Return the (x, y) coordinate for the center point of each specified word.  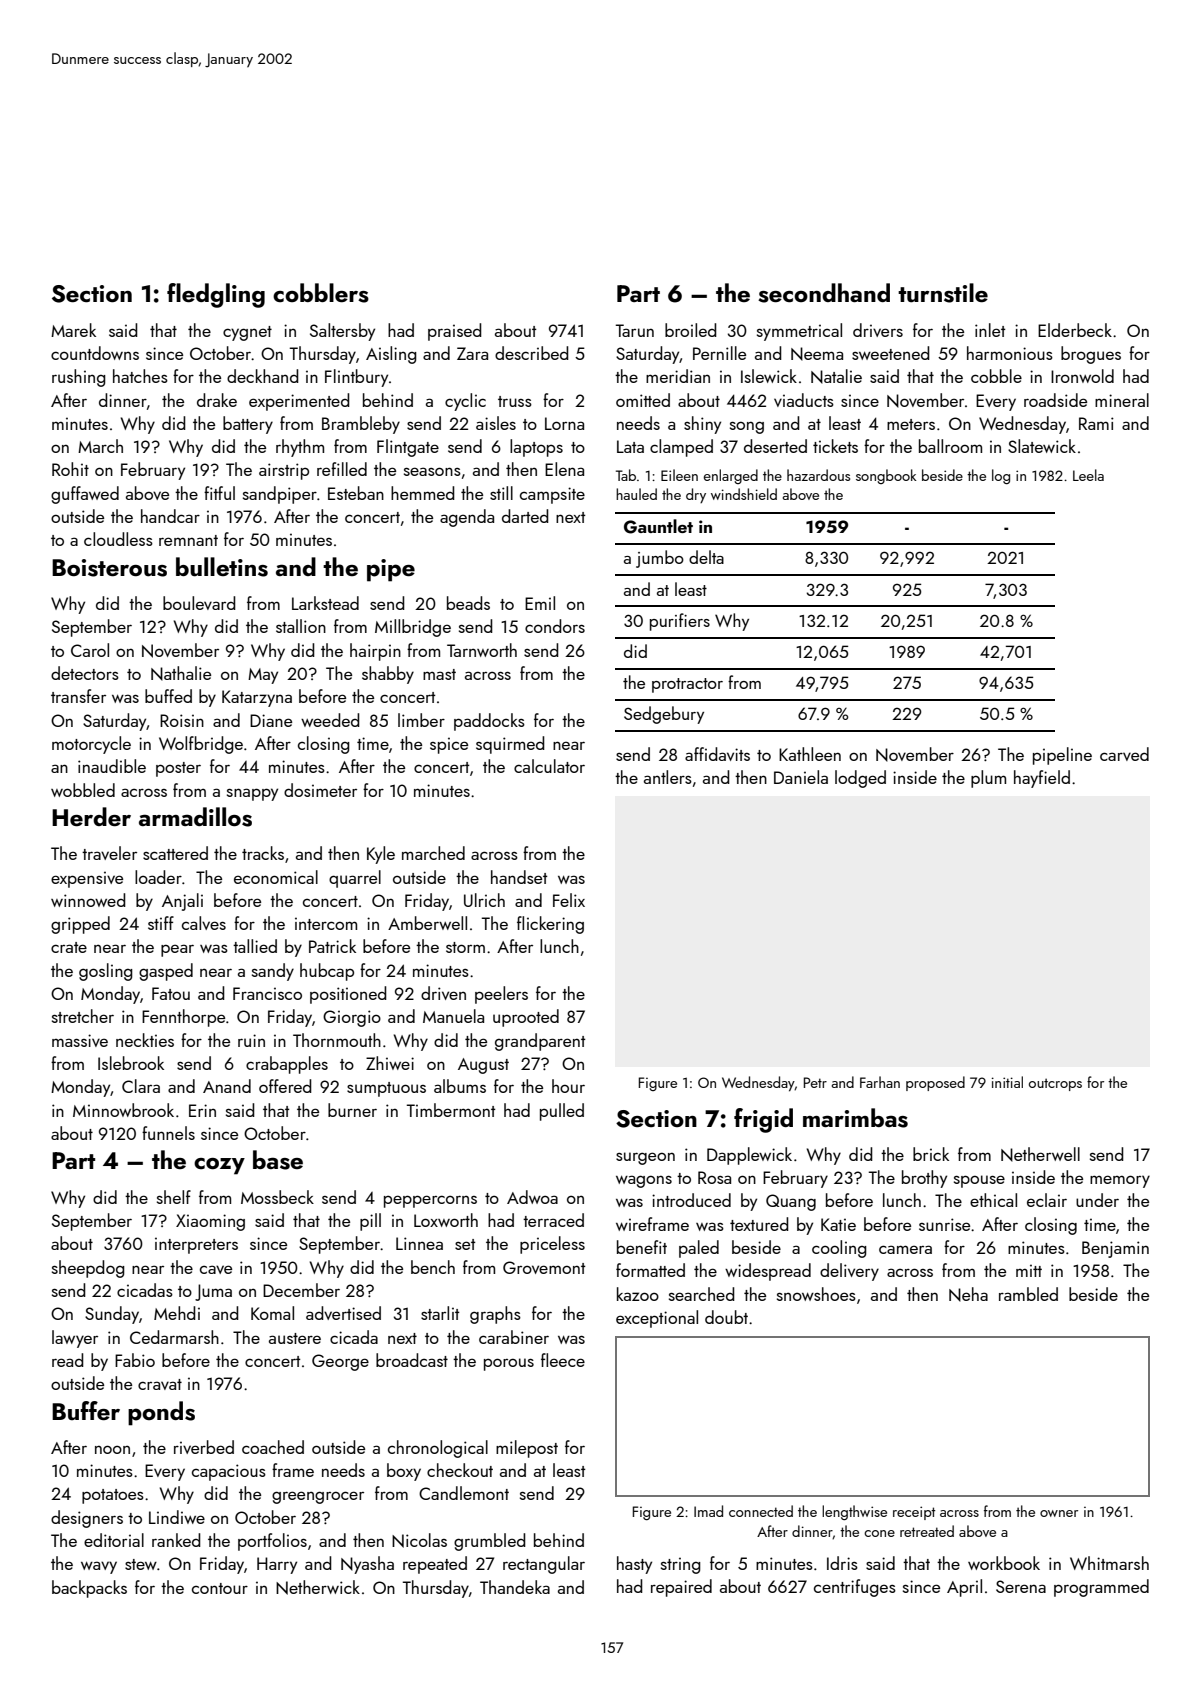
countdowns (95, 353)
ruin (251, 1040)
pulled (562, 1112)
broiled (691, 330)
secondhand (824, 293)
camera (905, 1249)
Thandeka (515, 1587)
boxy (404, 1472)
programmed (1101, 1588)
